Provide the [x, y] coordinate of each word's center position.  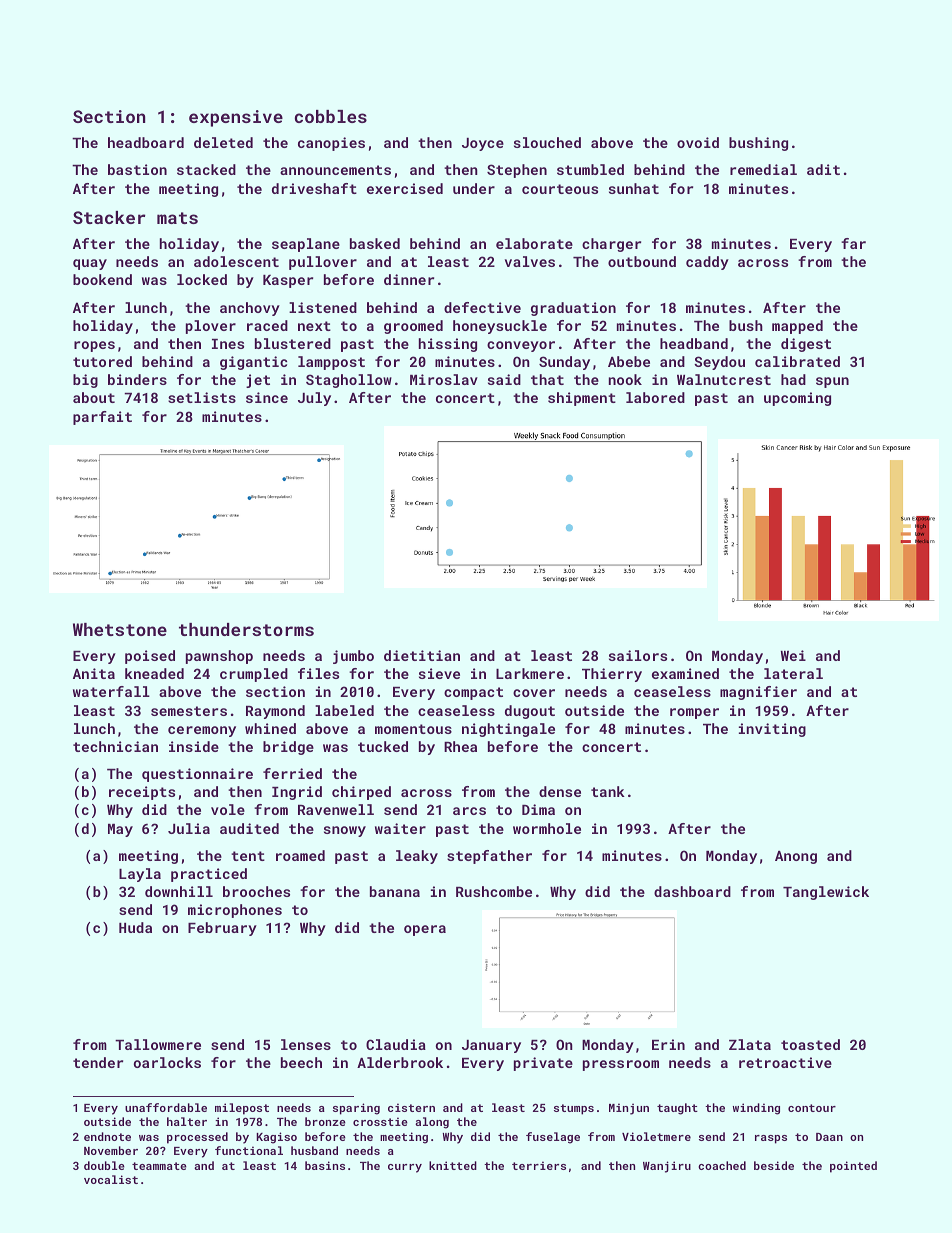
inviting [772, 730]
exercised [405, 188]
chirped [361, 793]
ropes [94, 346]
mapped [797, 327]
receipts [142, 793]
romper [694, 713]
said [504, 379]
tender [98, 1062]
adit [823, 169]
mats [177, 218]
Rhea [460, 746]
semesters [189, 711]
